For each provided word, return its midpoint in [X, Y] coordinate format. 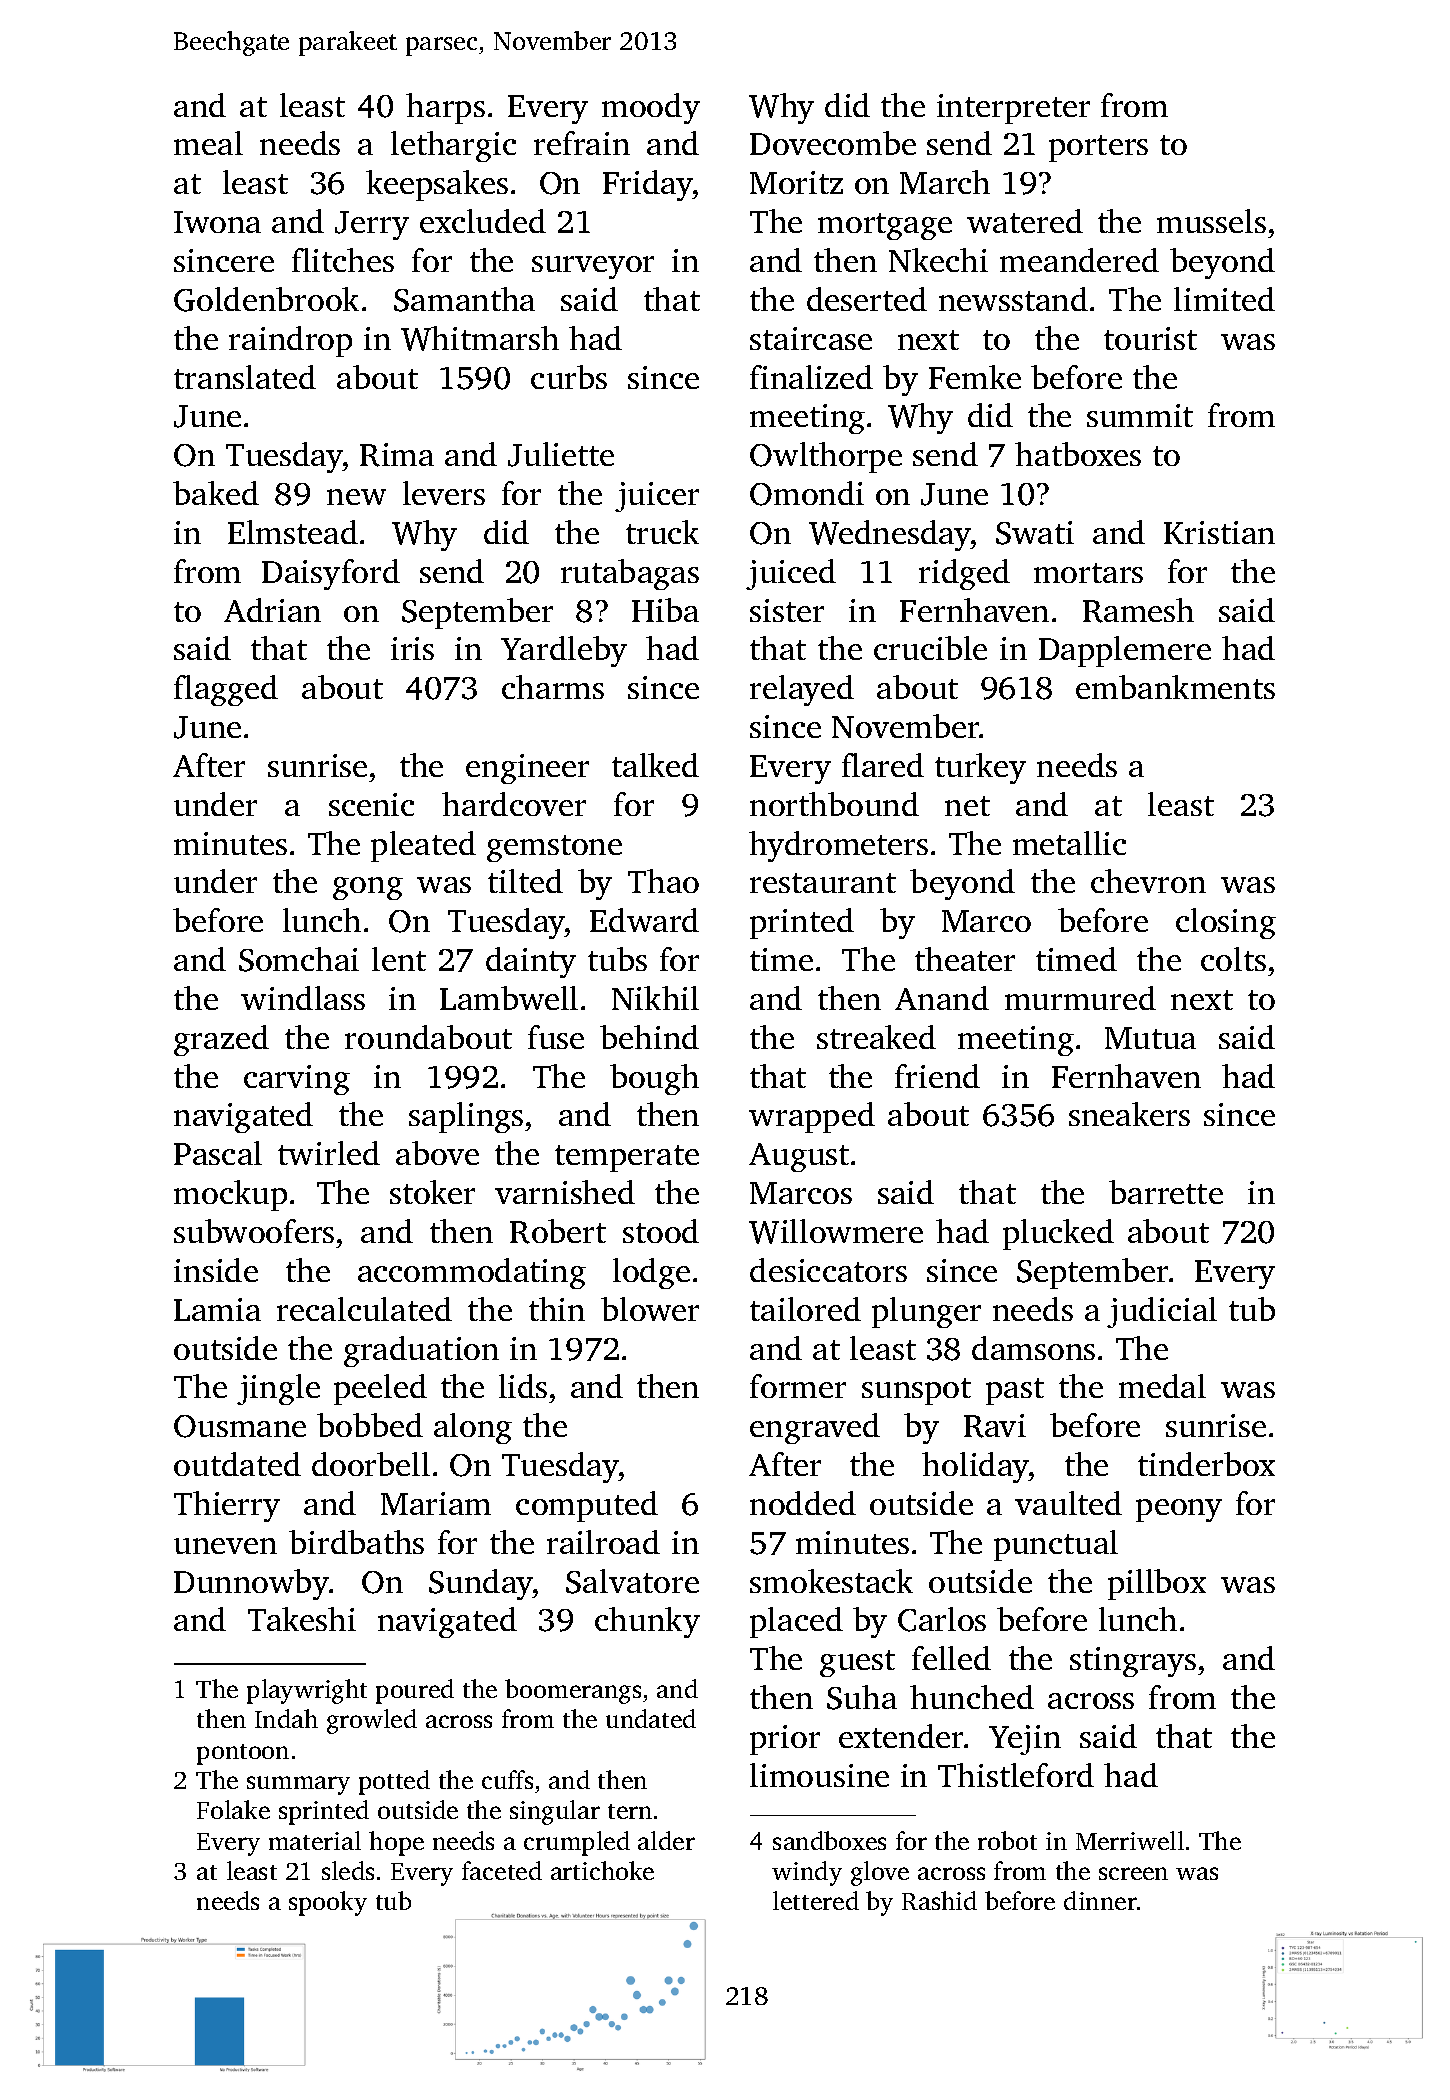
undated [651, 1718]
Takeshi [302, 1619]
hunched [972, 1697]
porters [1098, 148]
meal [208, 143]
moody [651, 108]
